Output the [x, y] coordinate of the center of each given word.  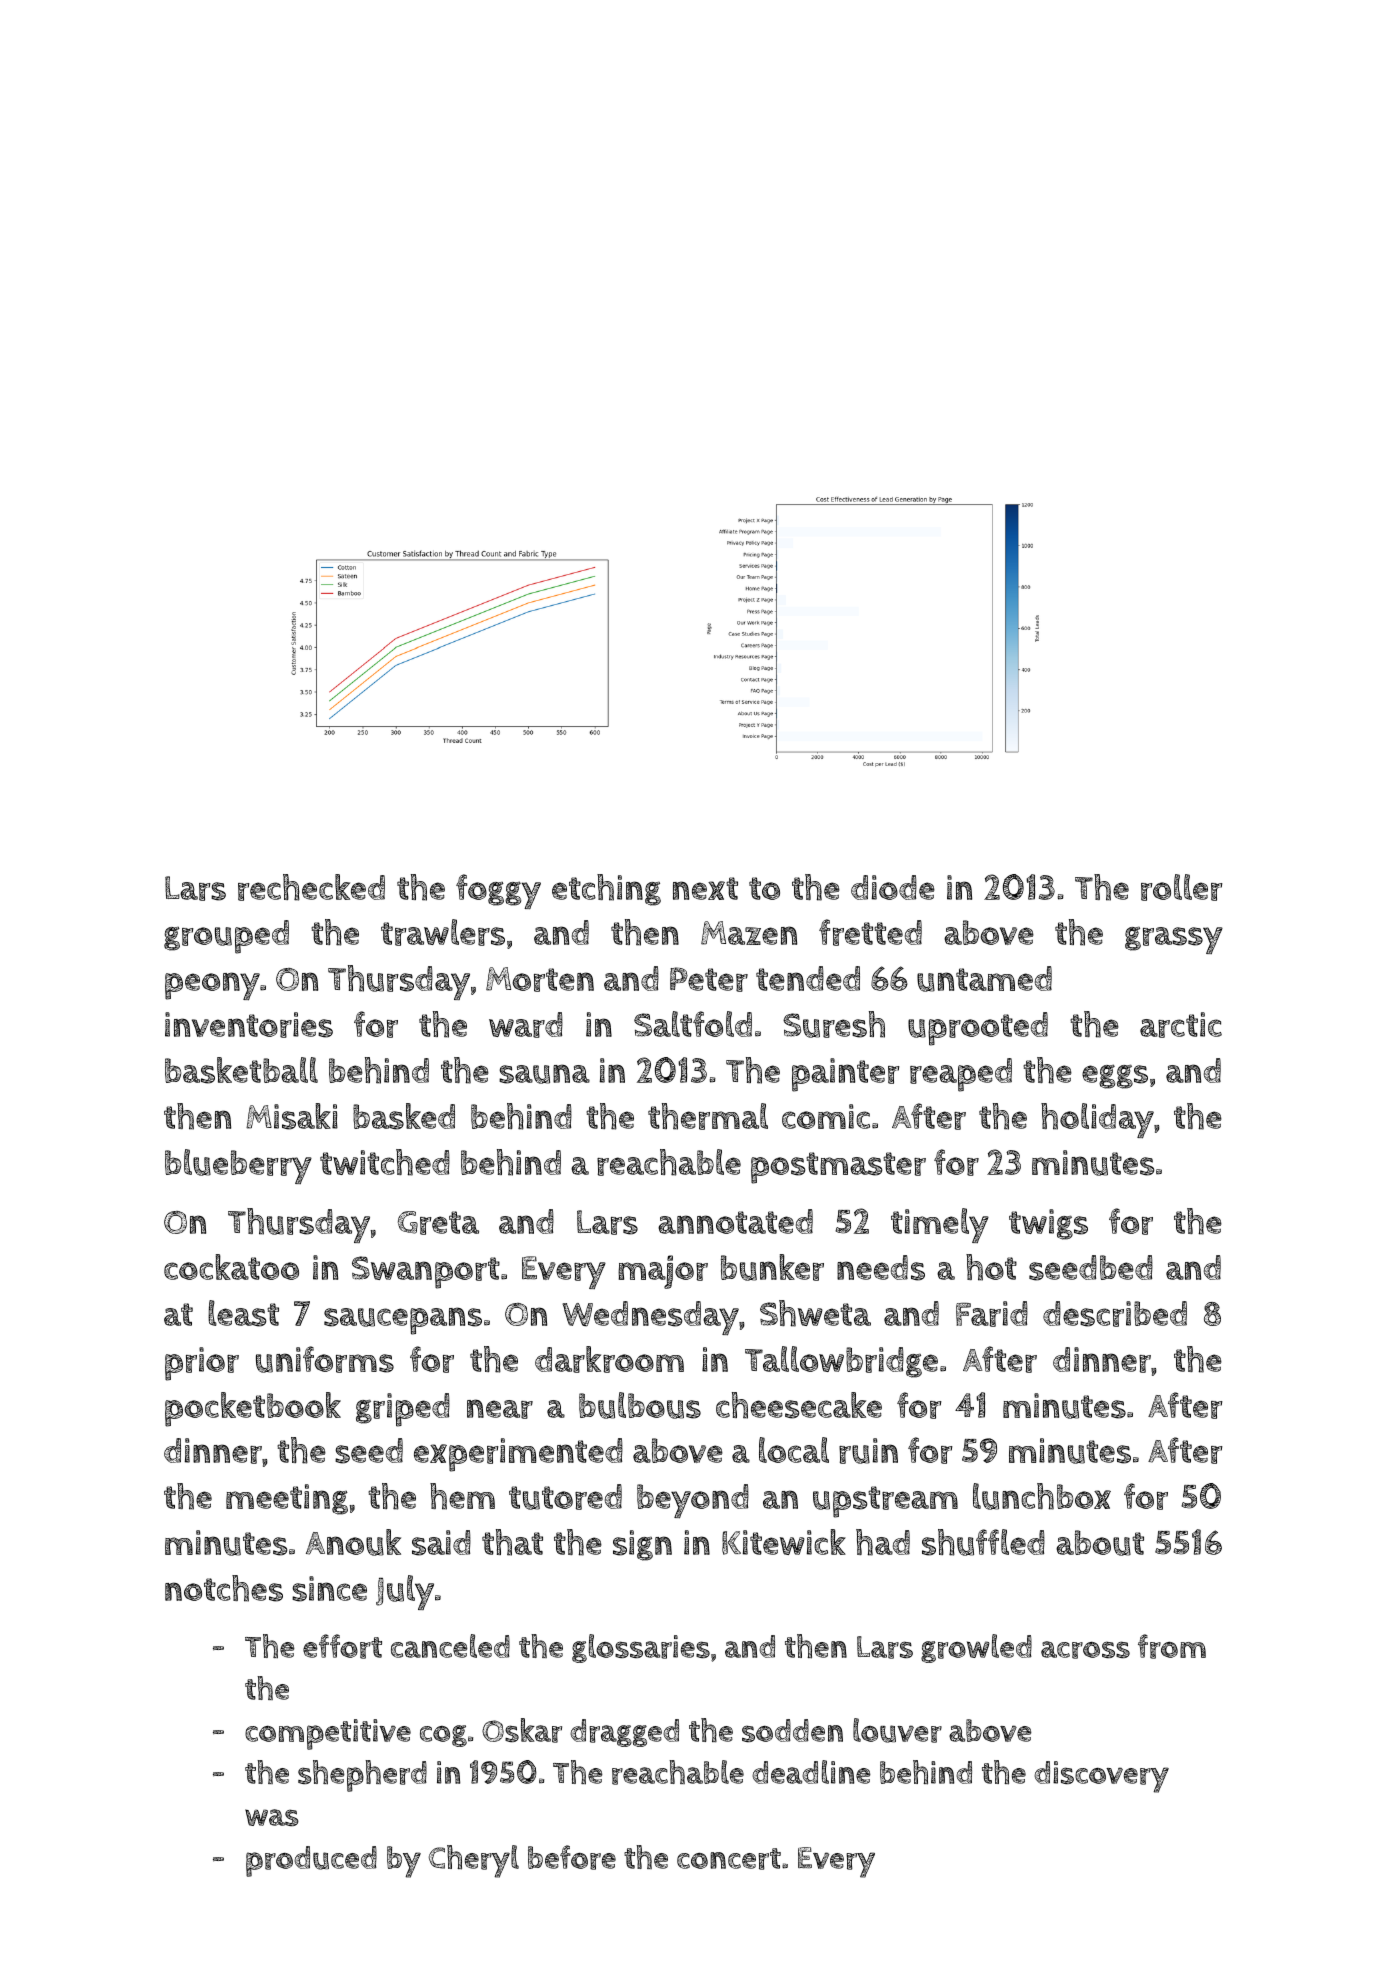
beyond [693, 1501]
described [1115, 1314]
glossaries [641, 1648]
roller [1182, 887]
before [572, 1857]
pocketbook [253, 1409]
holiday [1097, 1121]
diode [893, 887]
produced [311, 1861]
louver [897, 1730]
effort [342, 1646]
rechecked [311, 887]
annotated [735, 1221]
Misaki [292, 1116]
